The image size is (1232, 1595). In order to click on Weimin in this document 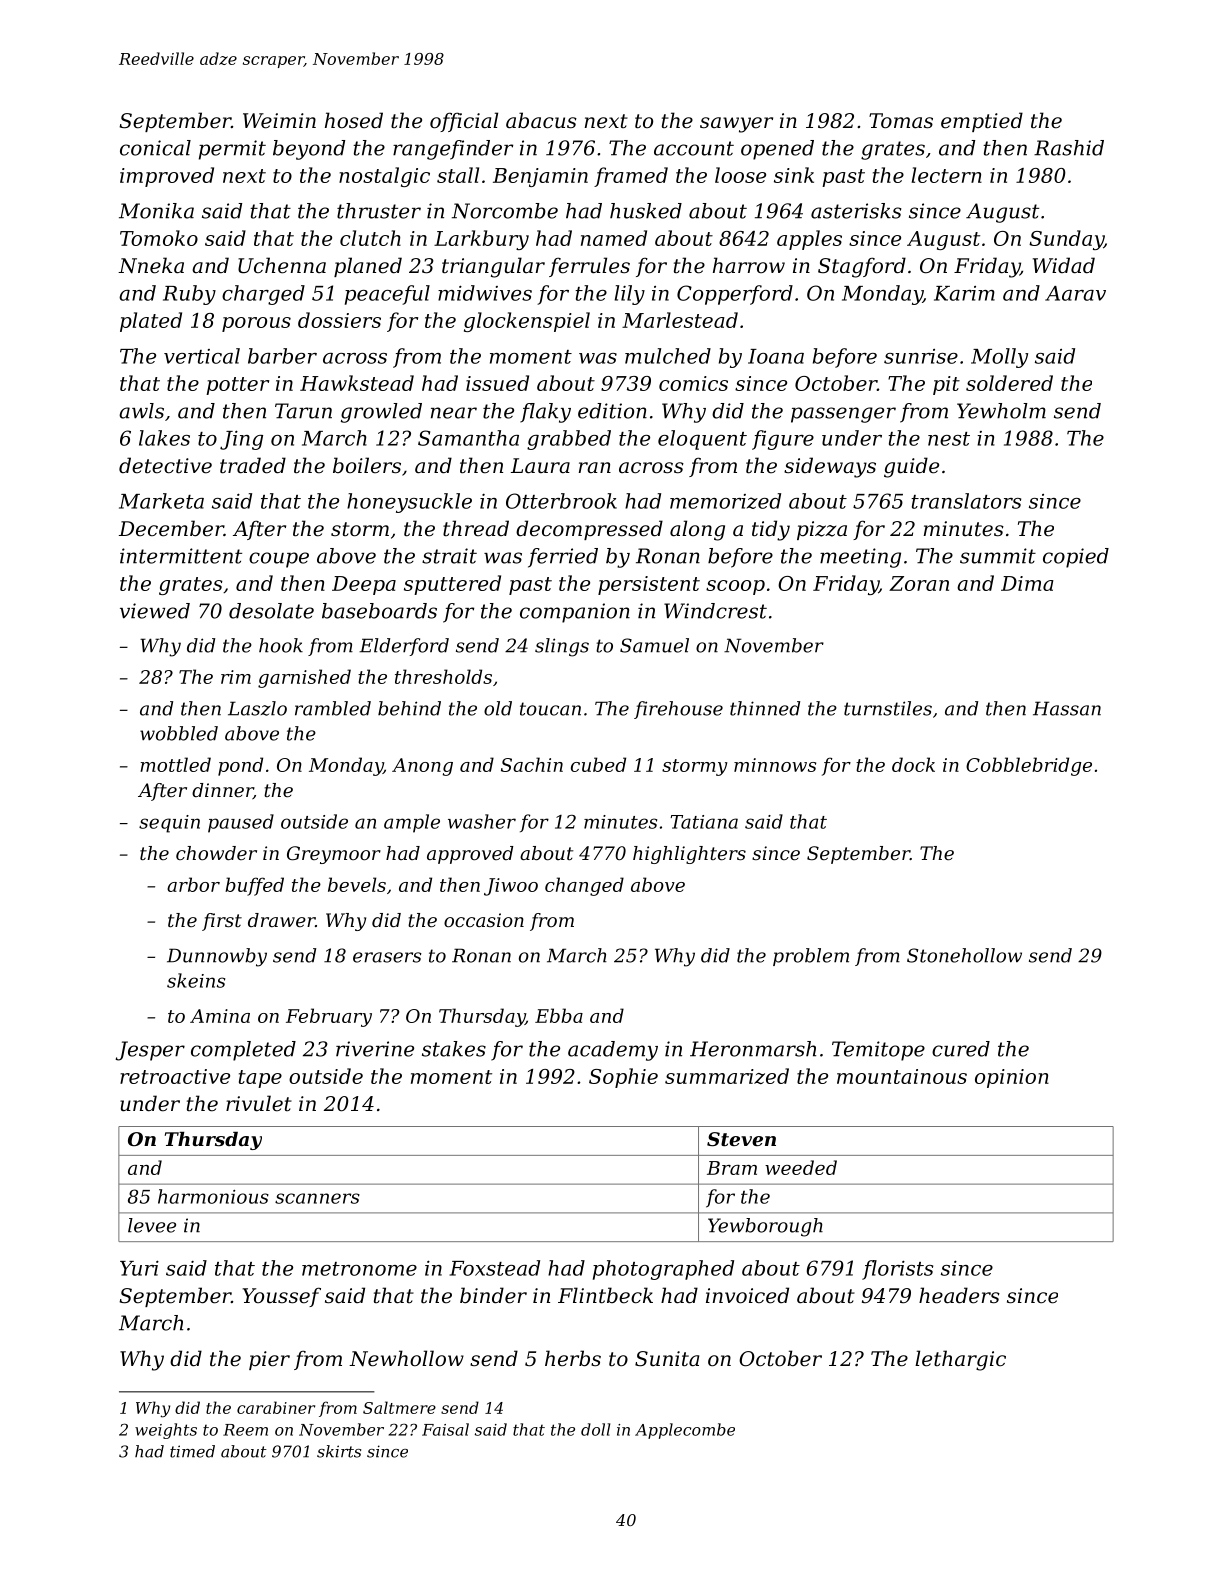, I will do `click(279, 121)`.
